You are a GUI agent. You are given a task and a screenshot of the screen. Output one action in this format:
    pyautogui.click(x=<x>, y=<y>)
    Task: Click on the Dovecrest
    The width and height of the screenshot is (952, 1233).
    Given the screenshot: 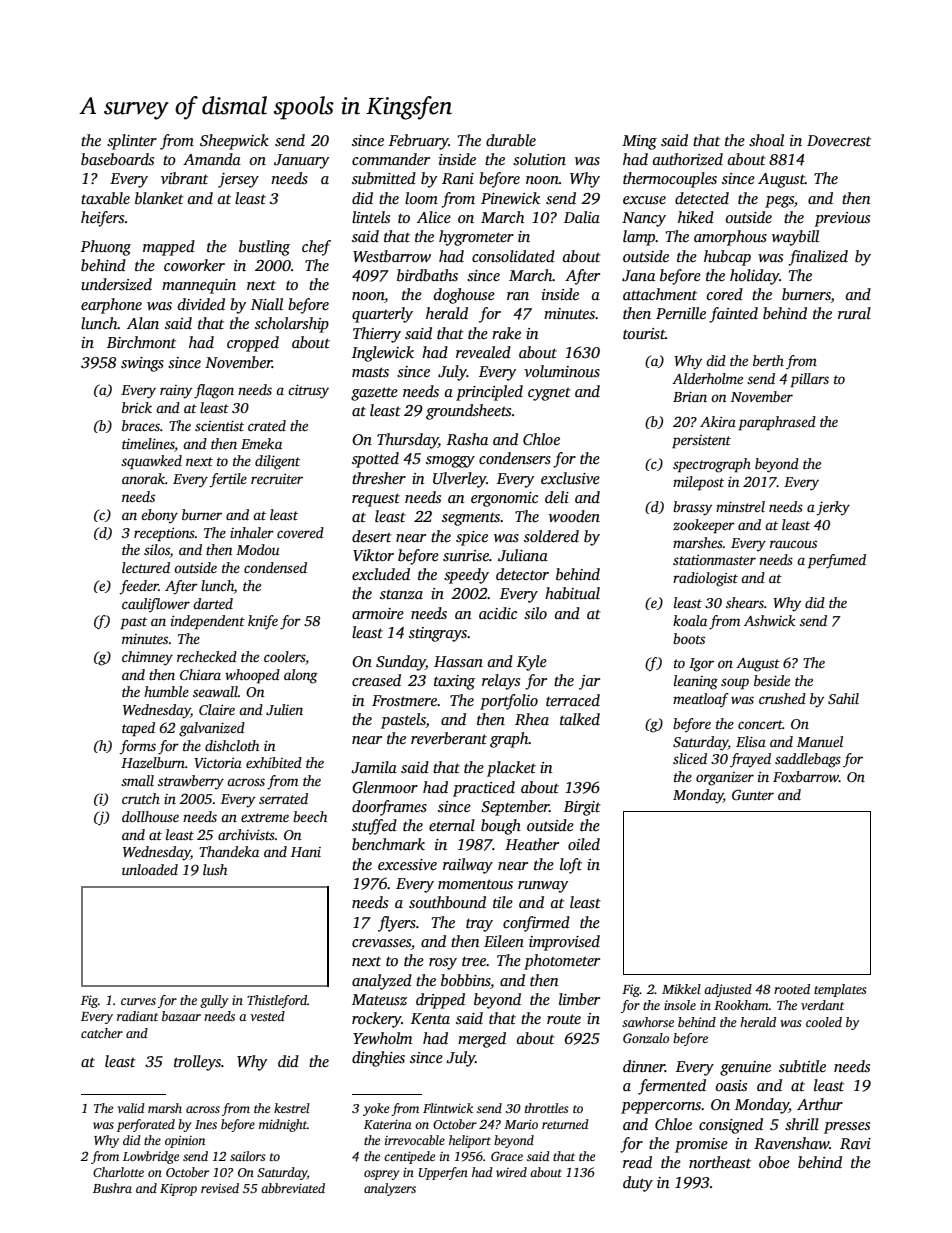 What is the action you would take?
    pyautogui.click(x=839, y=140)
